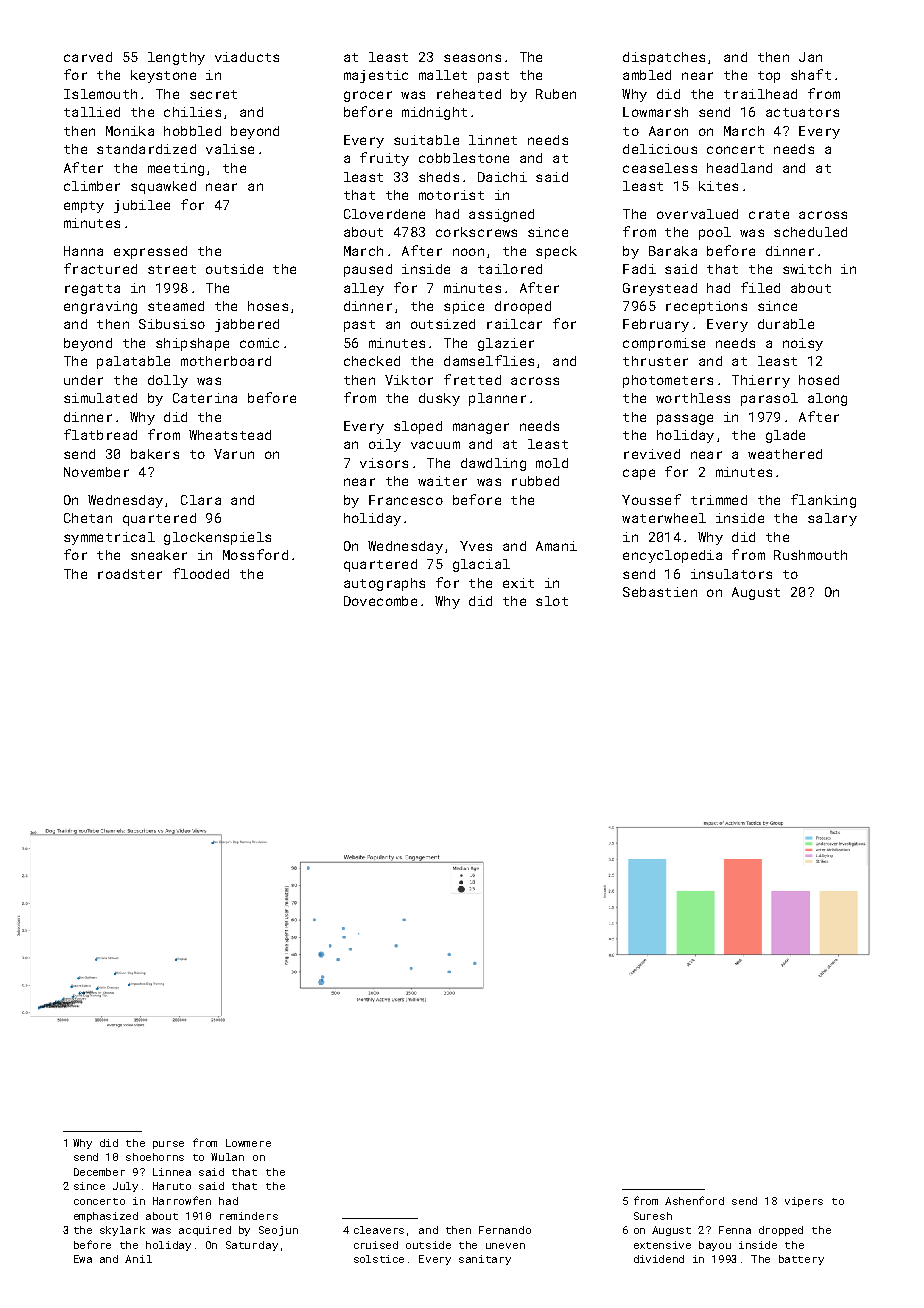  Describe the element at coordinates (130, 574) in the image. I see `roadster` at that location.
